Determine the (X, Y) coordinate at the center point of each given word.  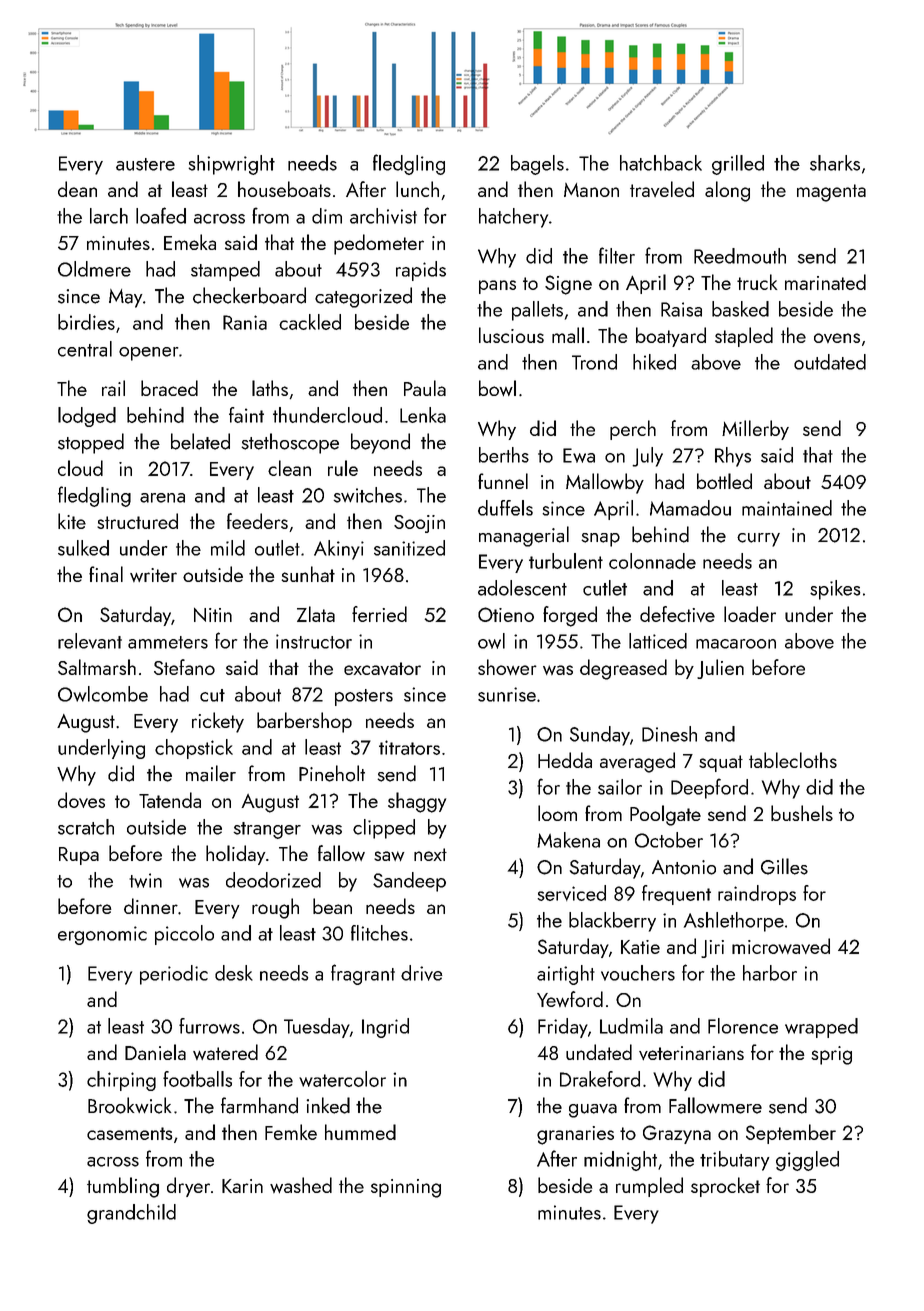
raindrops (757, 895)
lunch (417, 189)
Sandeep (409, 882)
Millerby (755, 430)
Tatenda (170, 800)
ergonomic (102, 935)
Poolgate (665, 815)
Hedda (565, 760)
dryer (188, 1187)
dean (77, 189)
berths (504, 455)
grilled (738, 165)
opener (148, 354)
